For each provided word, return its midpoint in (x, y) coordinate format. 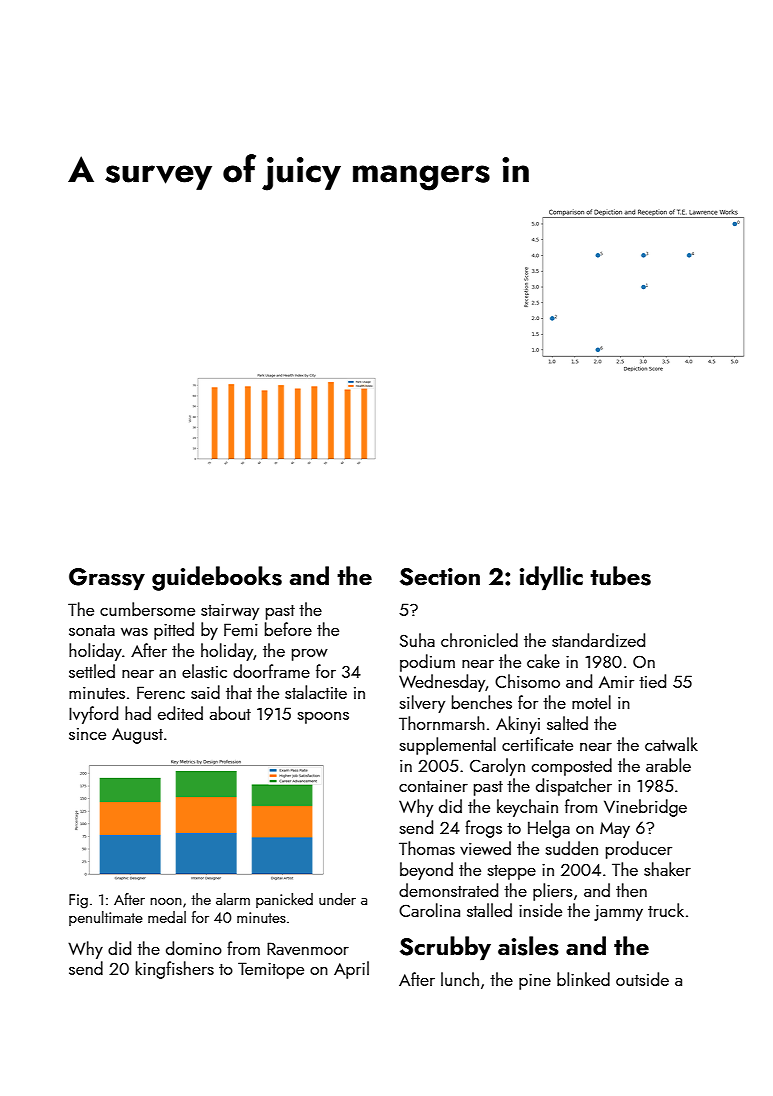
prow (310, 655)
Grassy (107, 579)
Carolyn (497, 767)
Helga (549, 829)
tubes (620, 576)
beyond (426, 871)
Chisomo (527, 681)
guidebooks (217, 578)
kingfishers (175, 970)
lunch (460, 979)
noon (166, 901)
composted (572, 767)
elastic (204, 671)
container (433, 786)
